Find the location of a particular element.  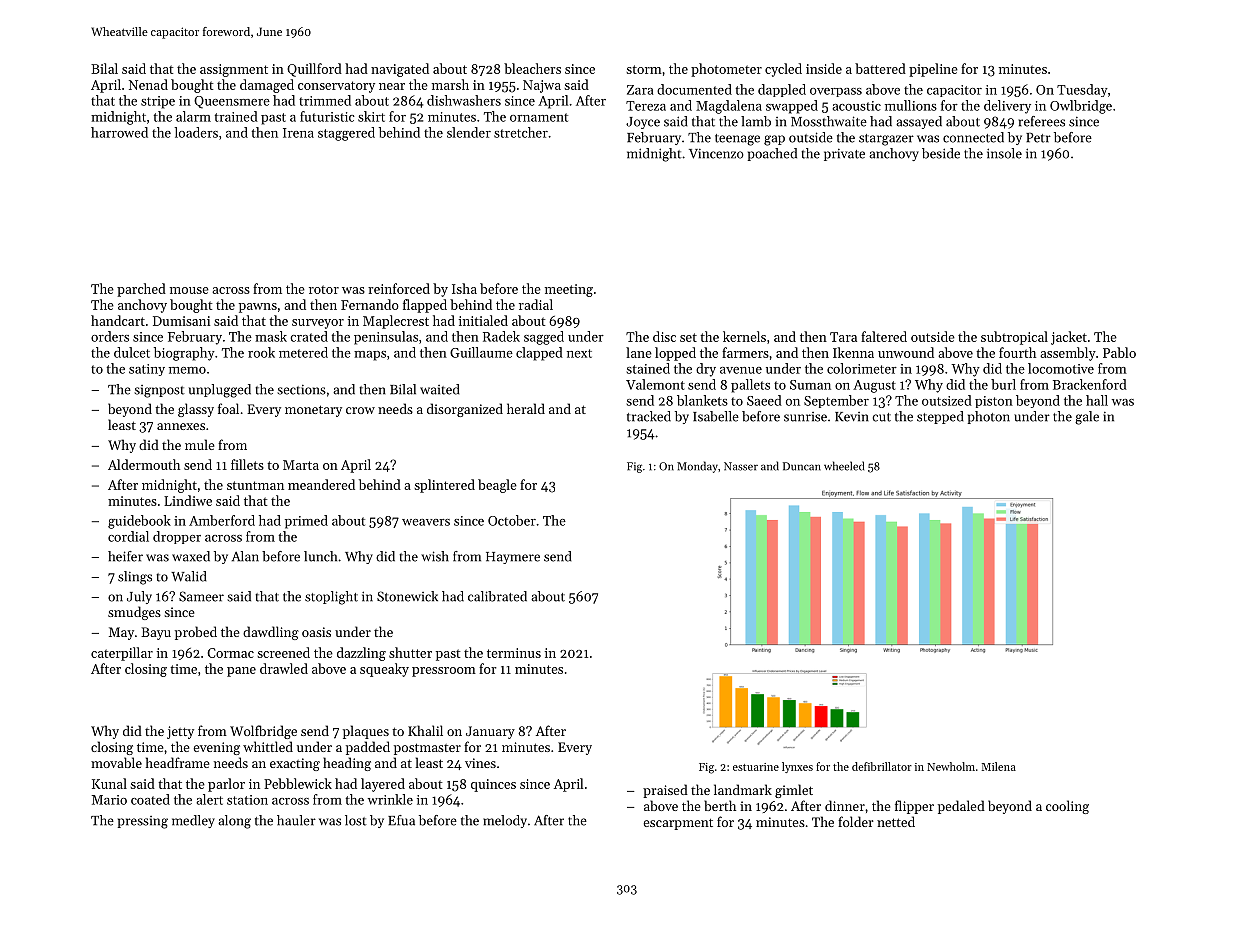

defibrillator is located at coordinates (882, 766).
